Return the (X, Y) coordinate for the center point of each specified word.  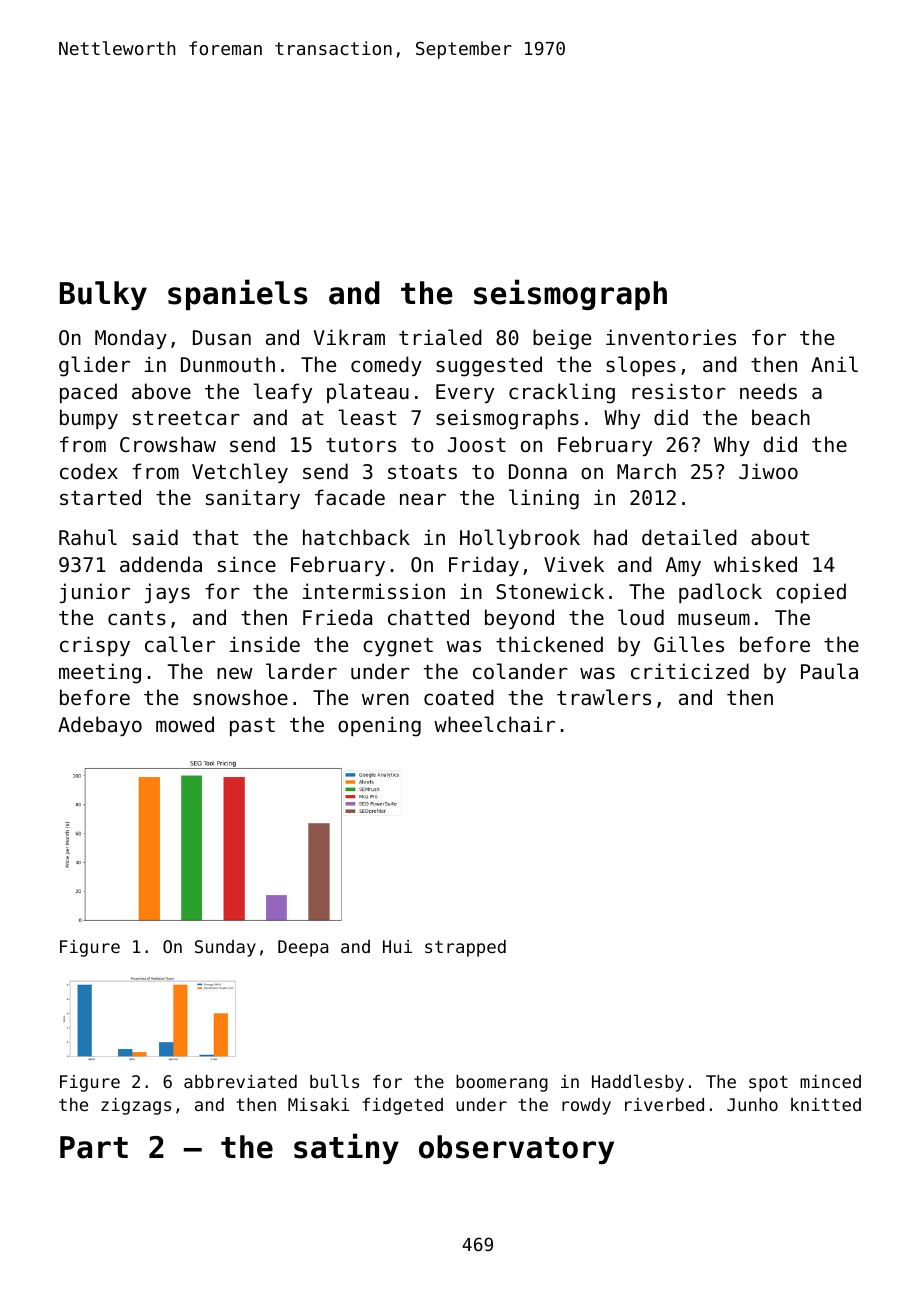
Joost (477, 445)
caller (180, 644)
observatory (516, 1149)
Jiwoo (768, 471)
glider (94, 366)
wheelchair (494, 724)
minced (830, 1081)
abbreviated (240, 1081)
